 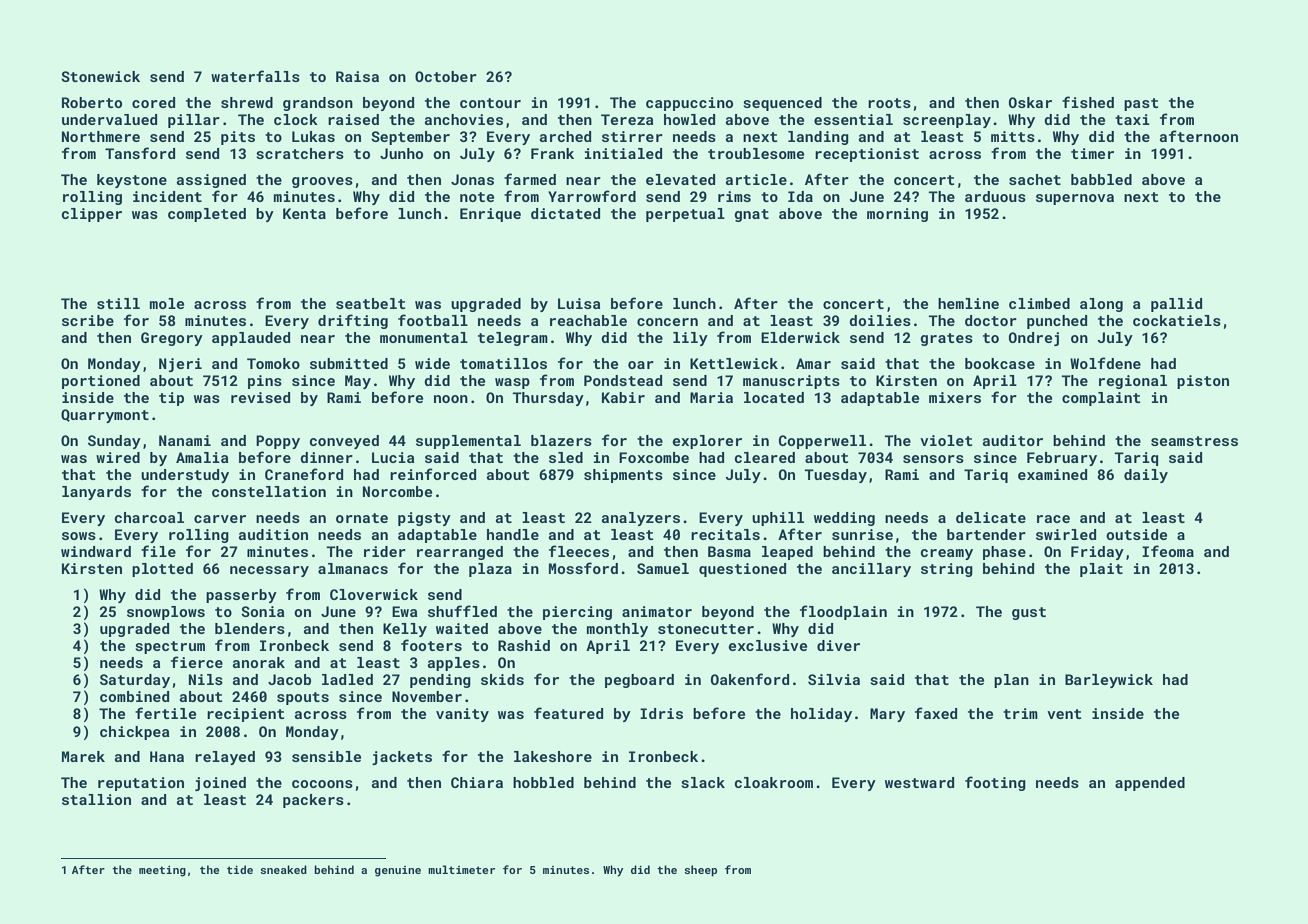 I want to click on lakeshore, so click(x=553, y=756).
